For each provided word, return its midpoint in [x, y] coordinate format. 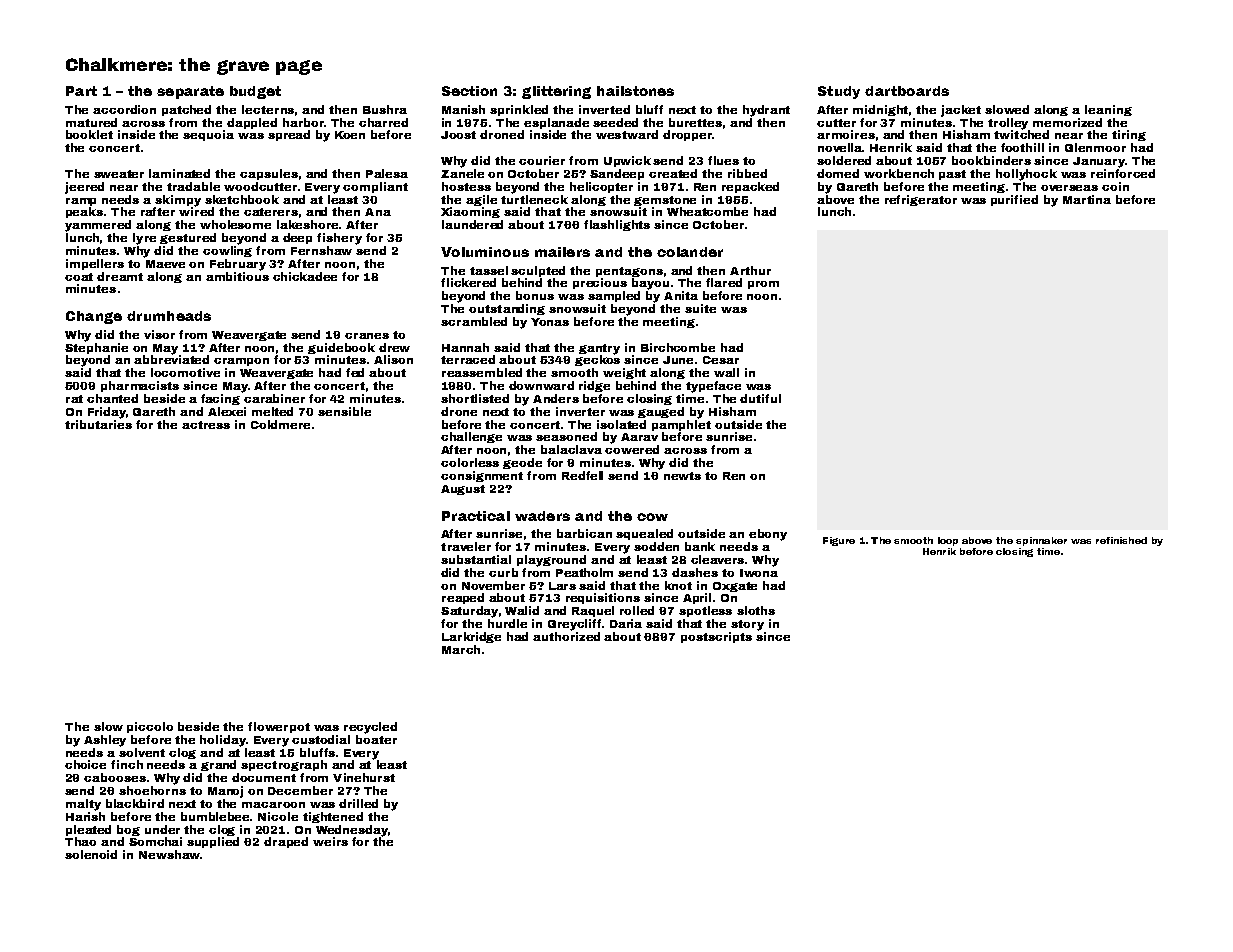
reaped [463, 598]
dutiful [760, 398]
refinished [1121, 540]
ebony [768, 535]
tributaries [98, 424]
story [747, 625]
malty [83, 805]
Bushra [385, 109]
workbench [899, 173]
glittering [556, 92]
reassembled [482, 372]
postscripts [716, 637]
